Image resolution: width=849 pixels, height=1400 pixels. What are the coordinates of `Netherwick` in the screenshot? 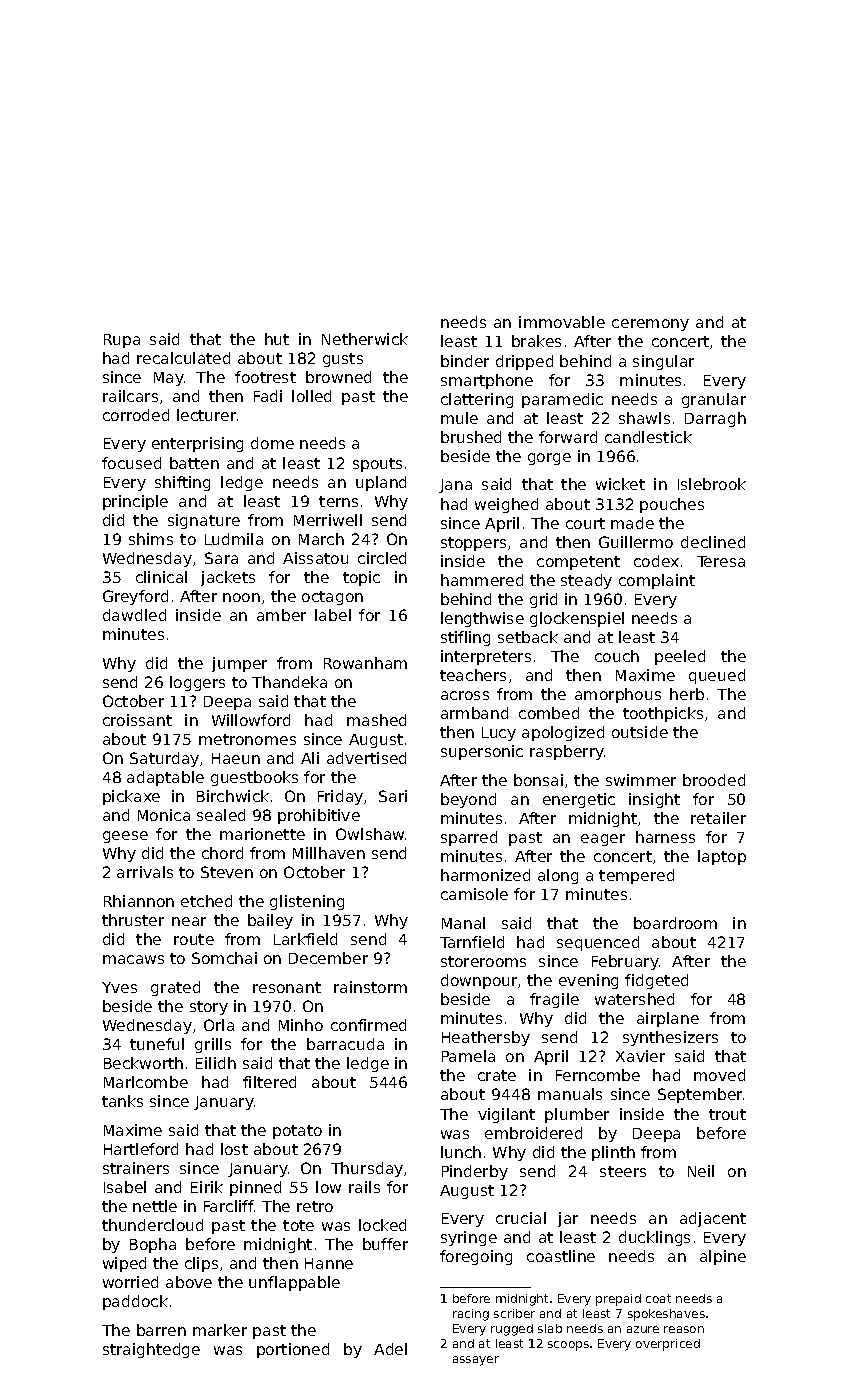 It's located at (365, 339).
